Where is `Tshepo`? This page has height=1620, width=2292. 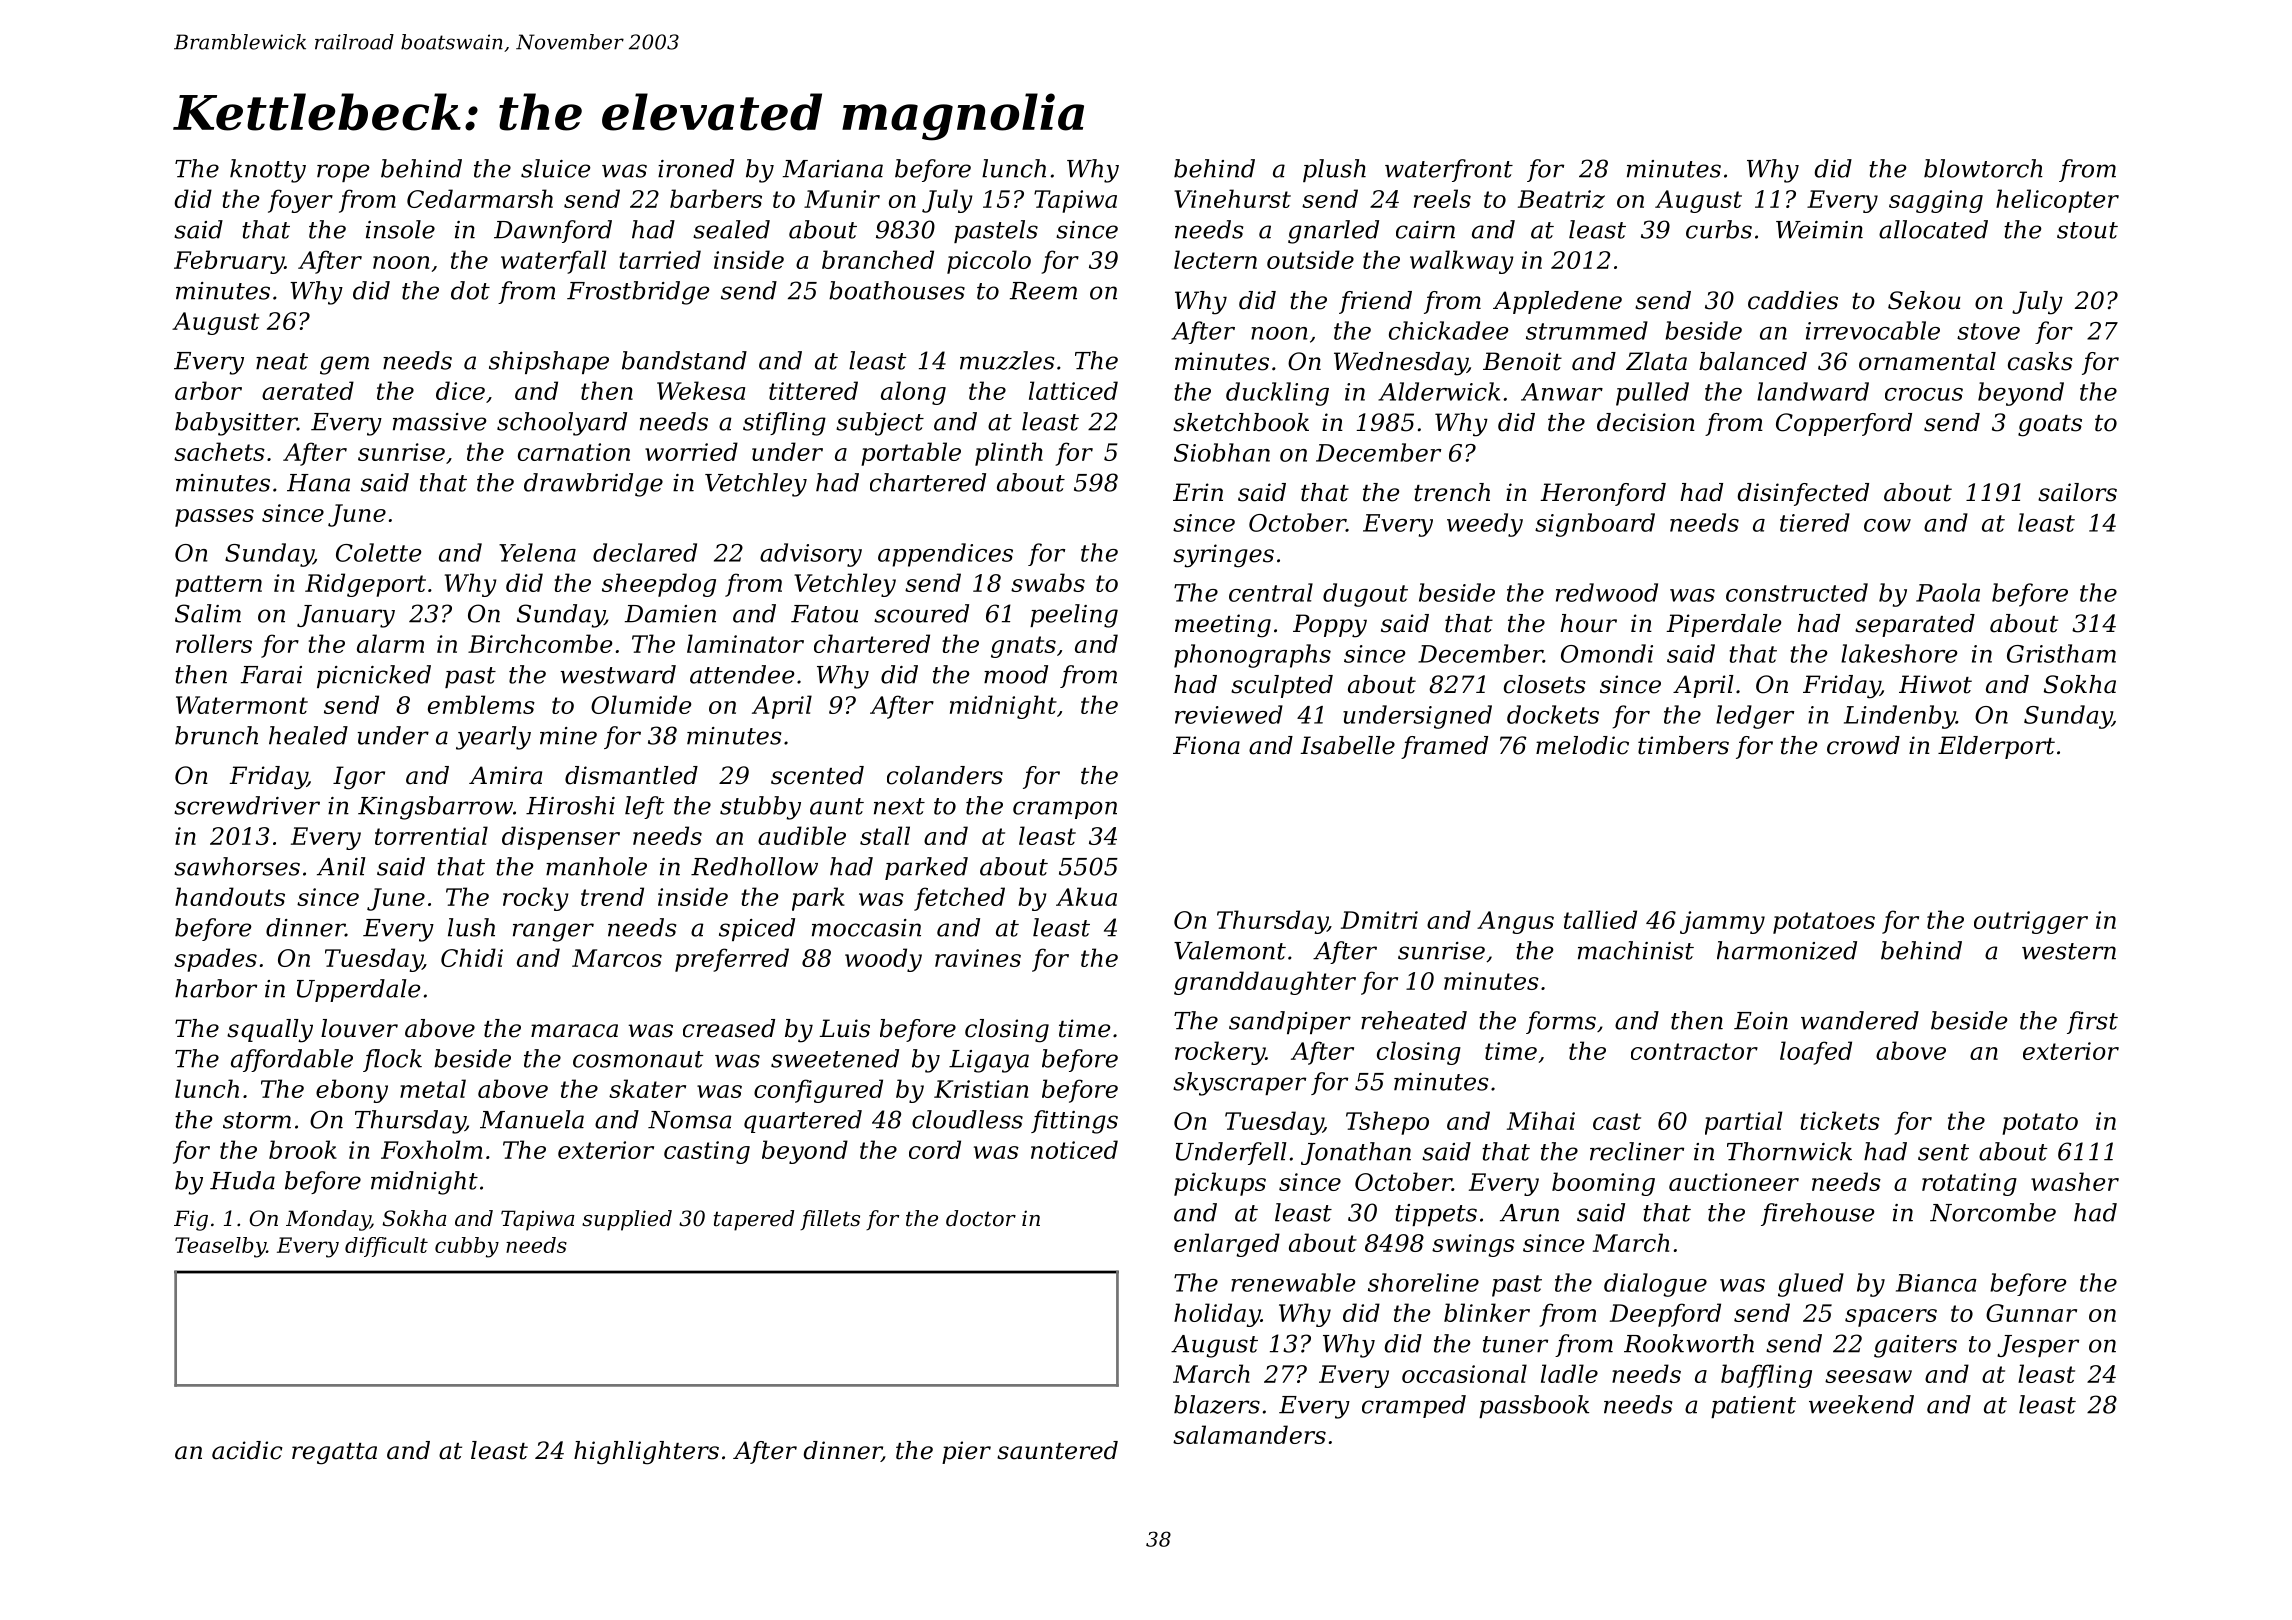 Tshepo is located at coordinates (1387, 1123).
